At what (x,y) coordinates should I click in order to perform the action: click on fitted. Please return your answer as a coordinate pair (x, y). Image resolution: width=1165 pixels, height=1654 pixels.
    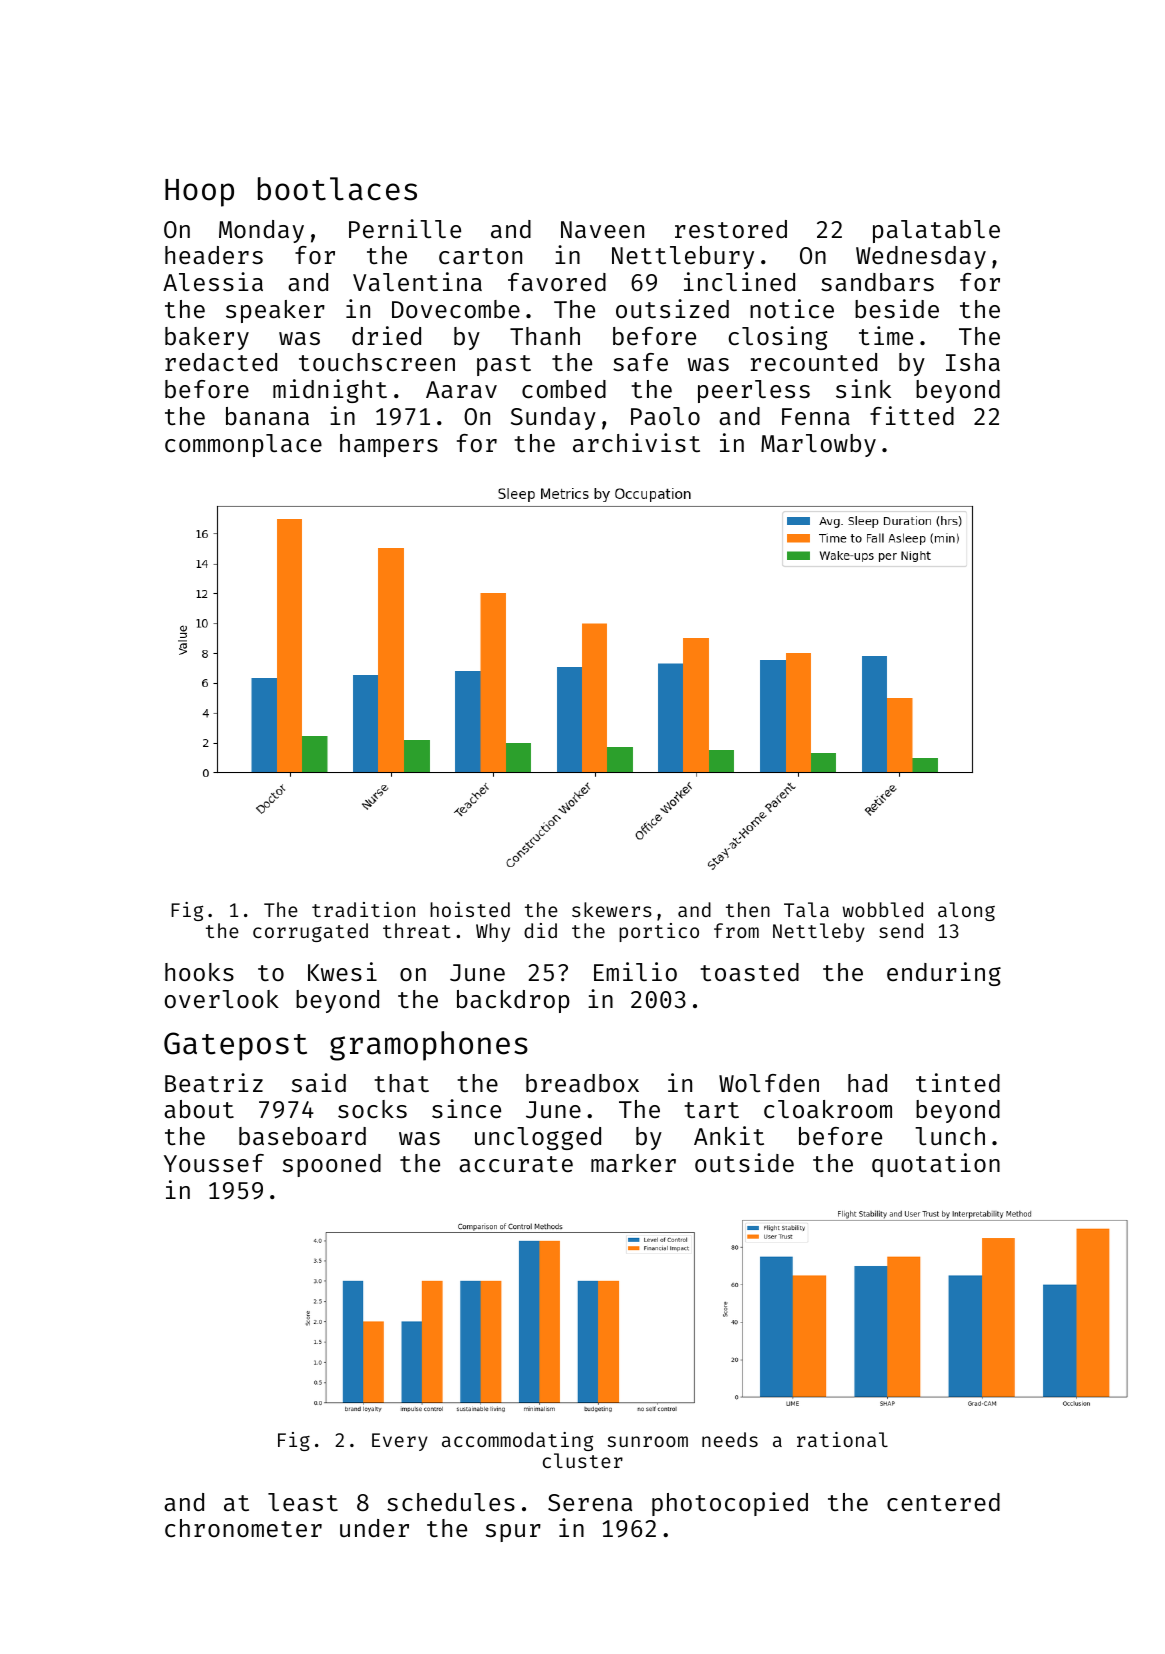
    Looking at the image, I should click on (912, 415).
